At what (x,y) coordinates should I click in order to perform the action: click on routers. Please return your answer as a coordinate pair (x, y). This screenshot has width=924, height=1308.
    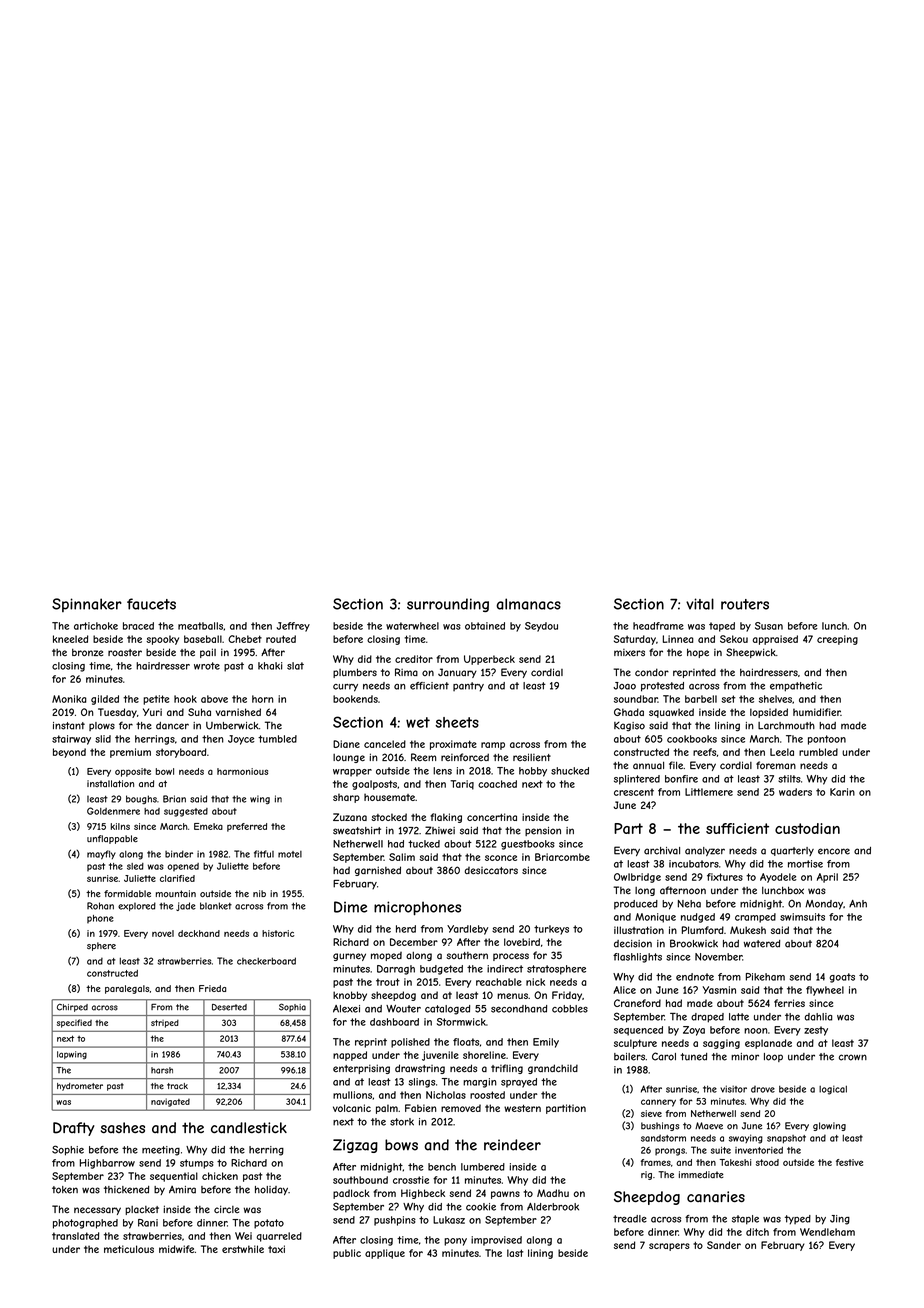
    Looking at the image, I should click on (745, 604).
